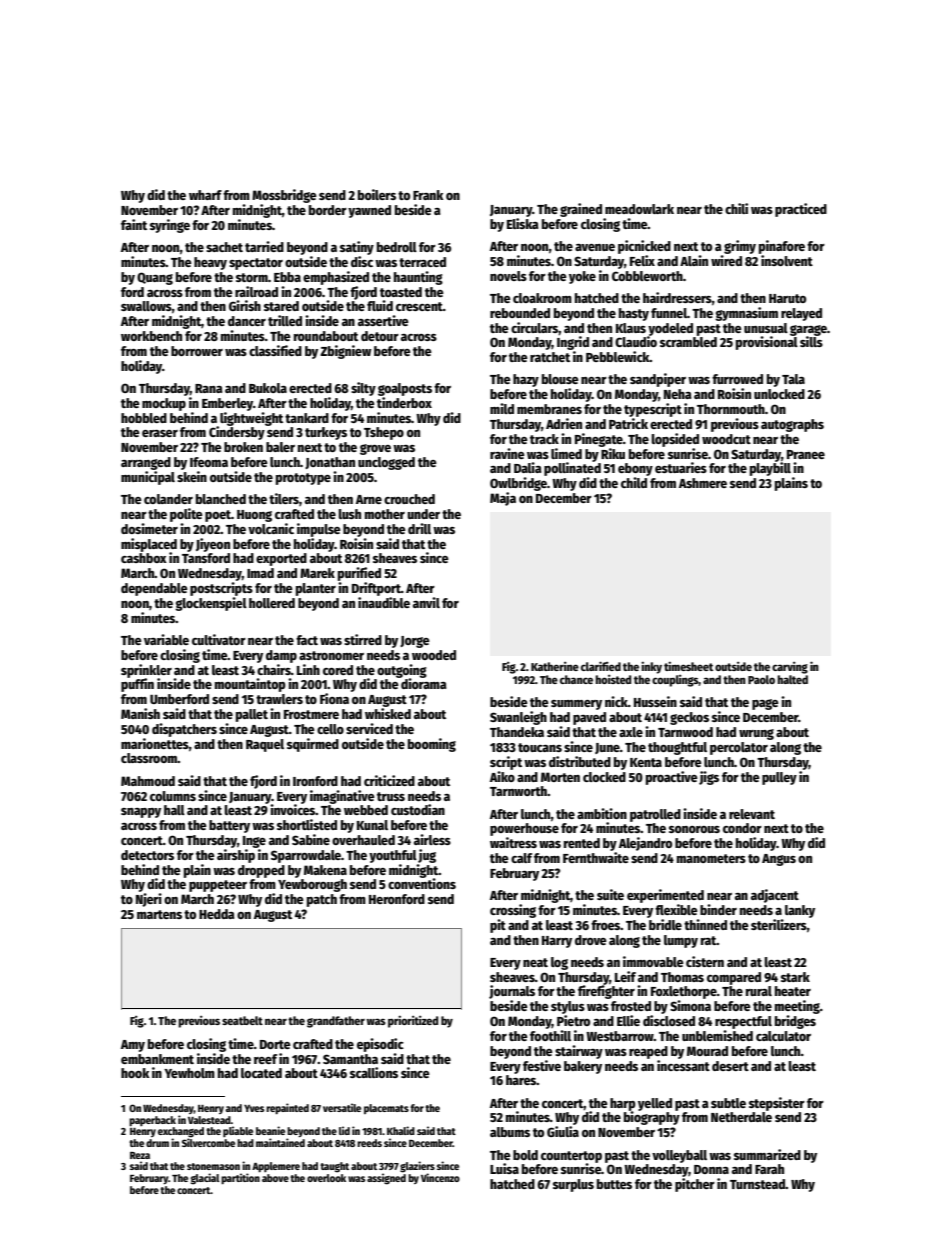  Describe the element at coordinates (428, 195) in the screenshot. I see `Frank` at that location.
